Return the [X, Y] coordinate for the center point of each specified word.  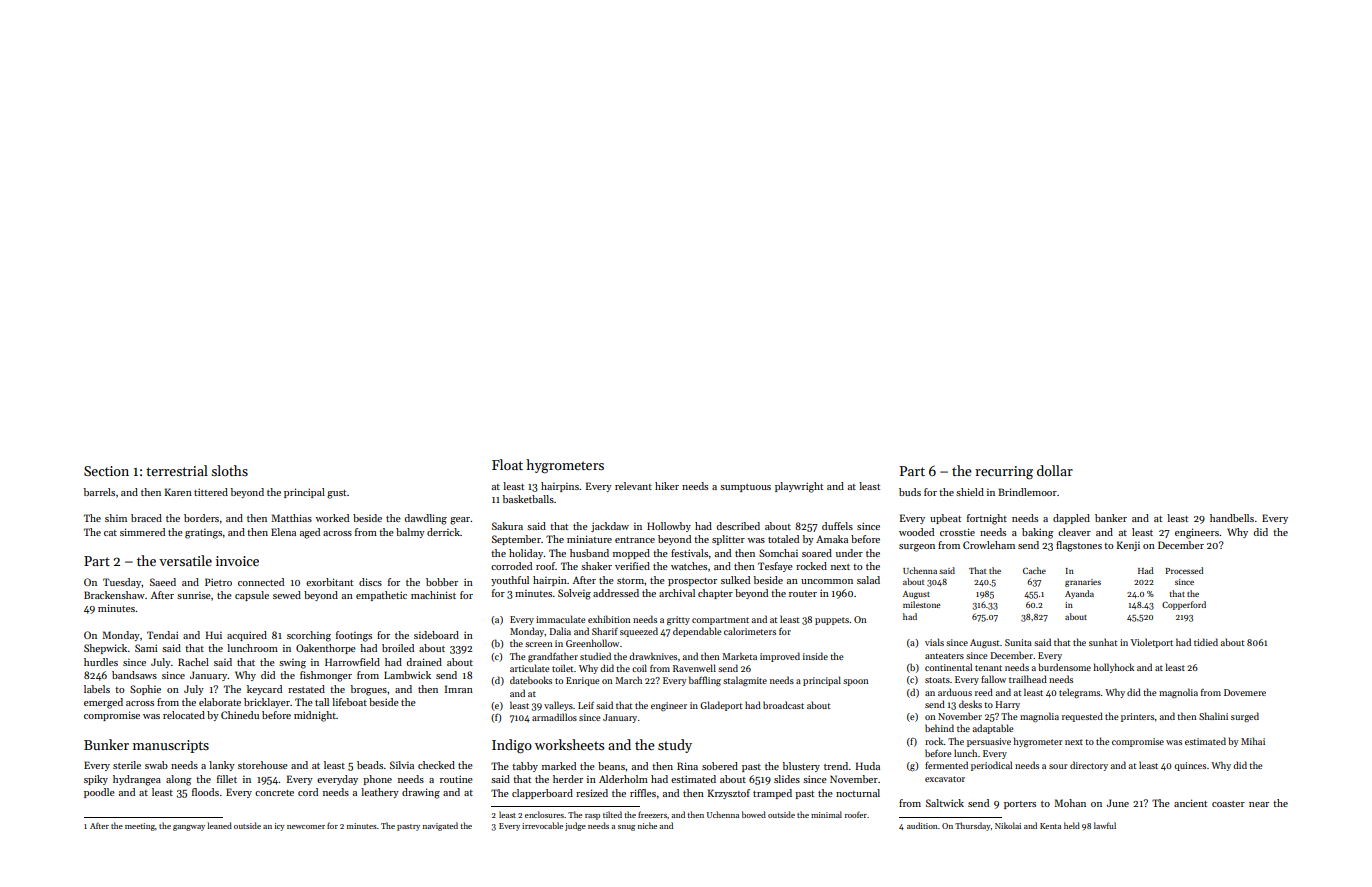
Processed [1184, 570]
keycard [264, 690]
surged [1245, 717]
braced [146, 518]
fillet [227, 779]
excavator [945, 779]
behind [939, 728]
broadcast [783, 705]
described [738, 526]
